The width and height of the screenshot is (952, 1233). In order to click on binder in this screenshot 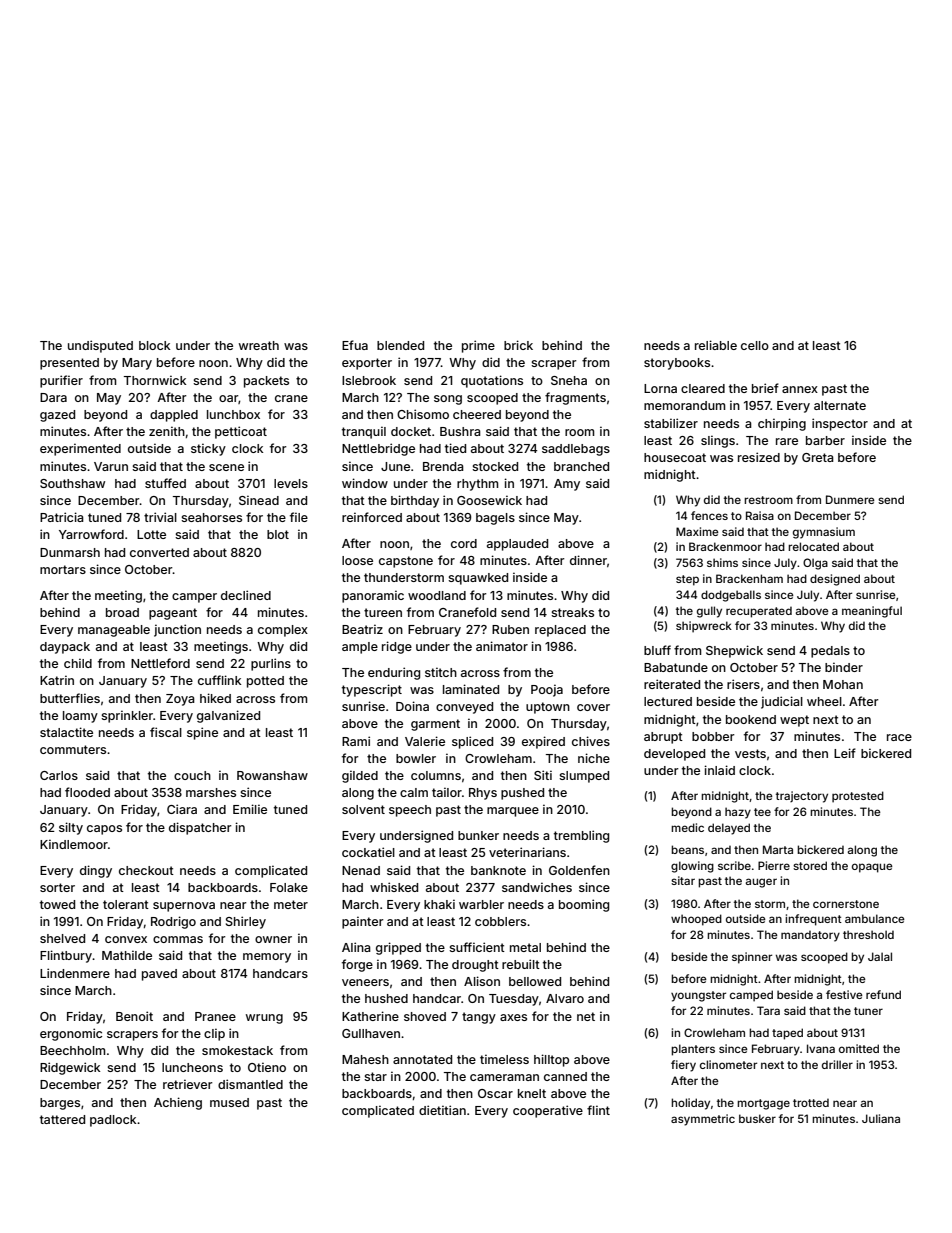, I will do `click(844, 667)`.
